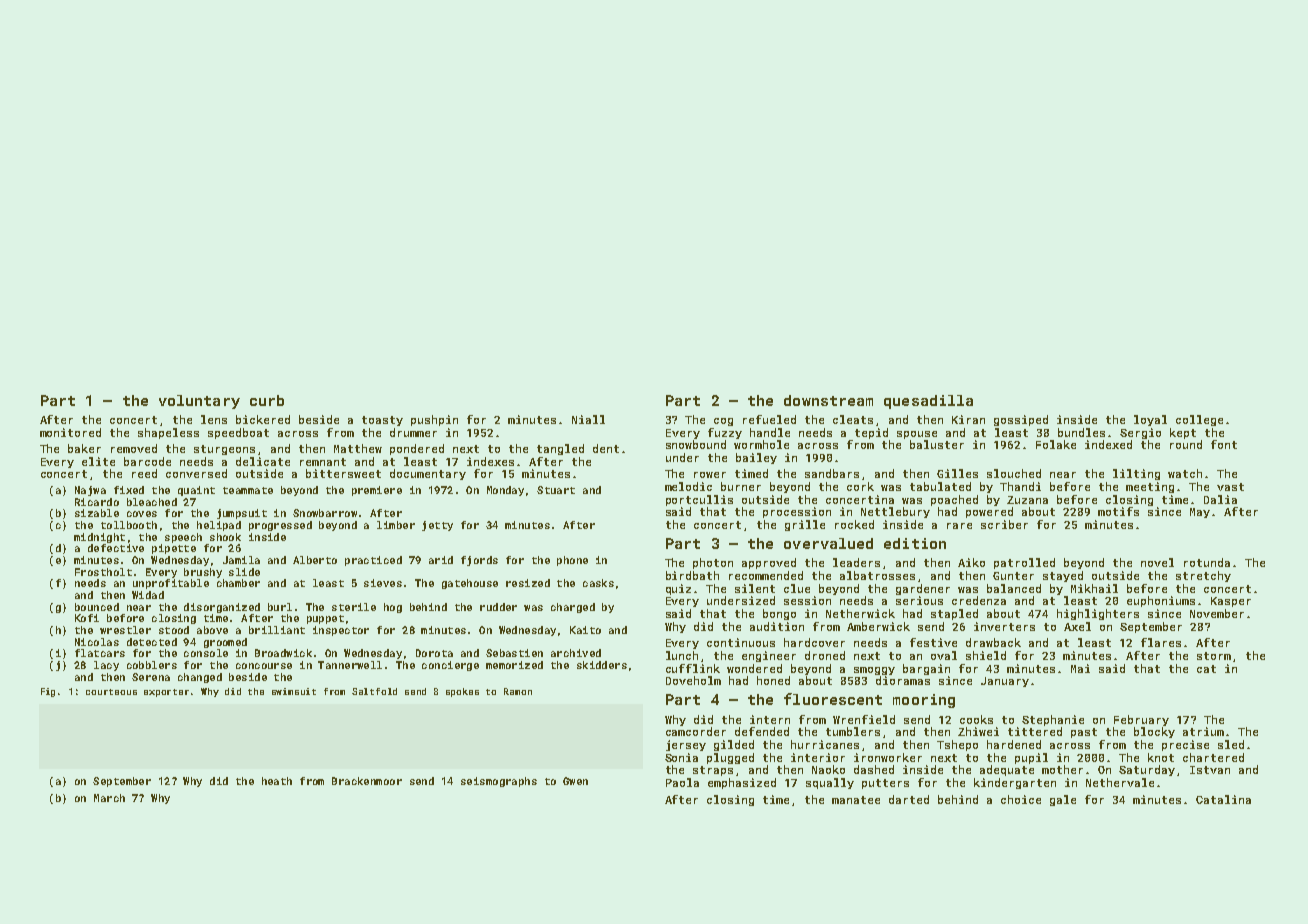 This document has width=1308, height=924. What do you see at coordinates (1217, 613) in the document?
I see `November` at bounding box center [1217, 613].
